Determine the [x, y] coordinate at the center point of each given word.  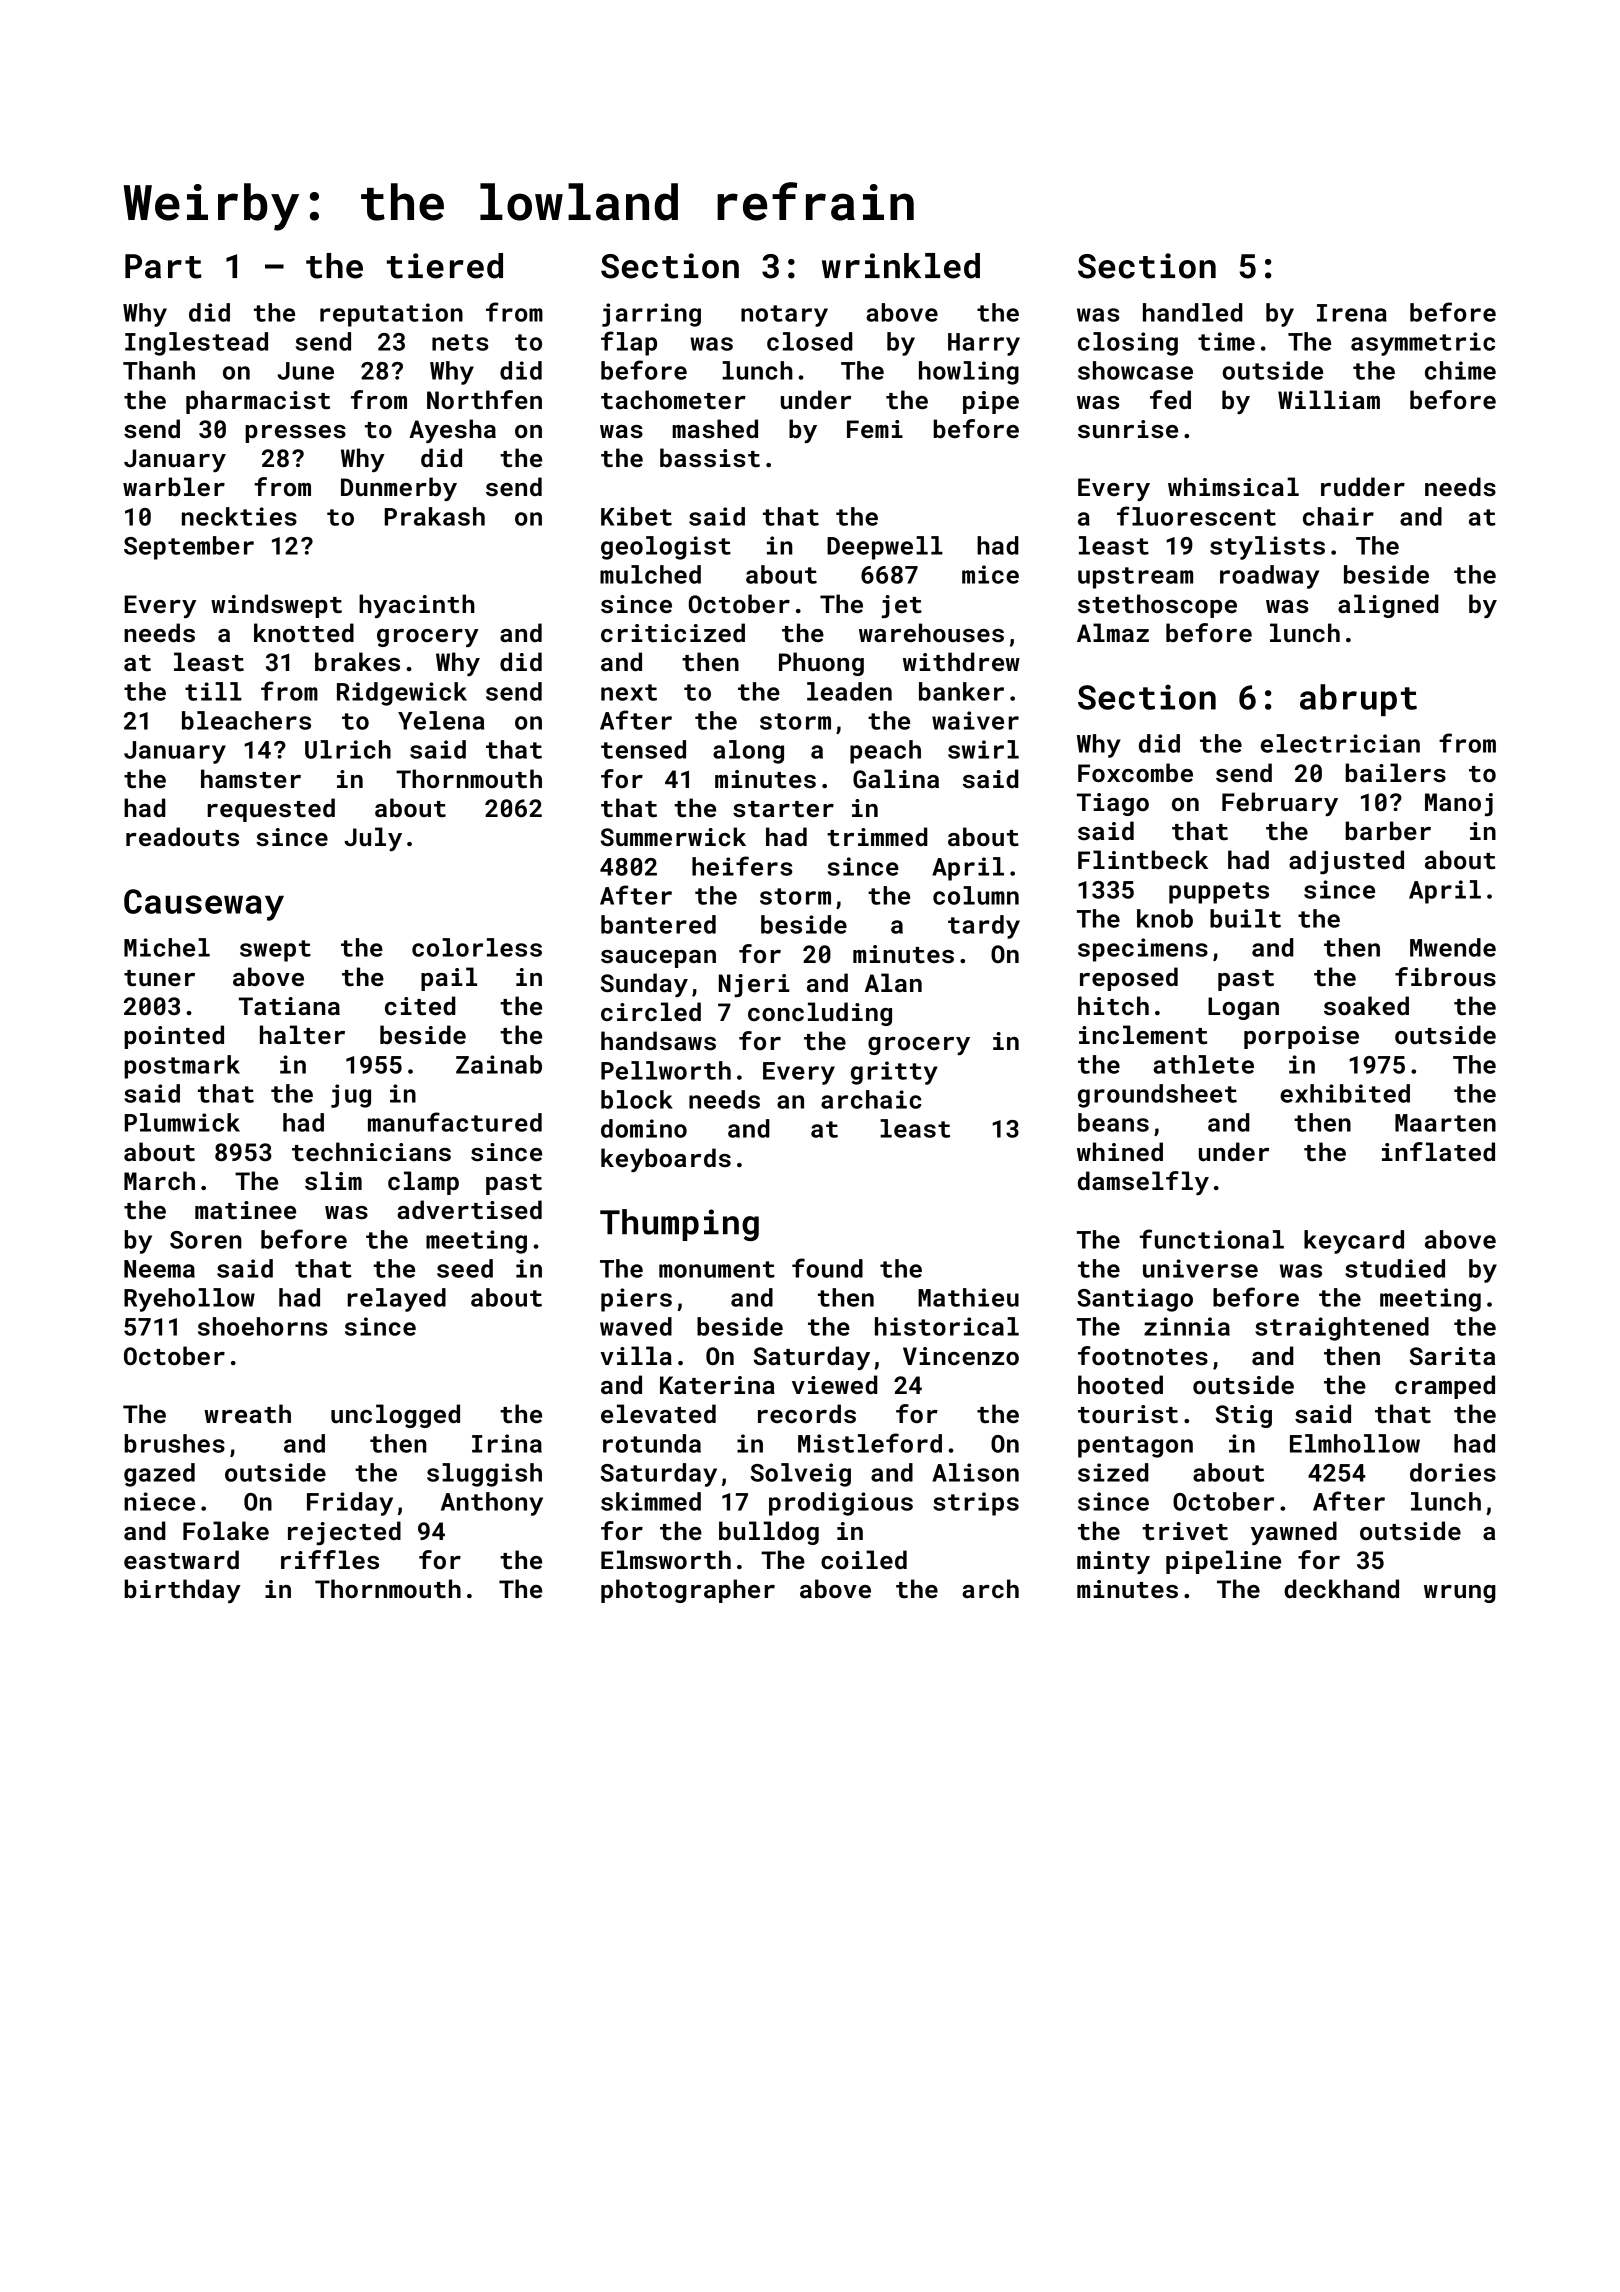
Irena [1352, 313]
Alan [893, 982]
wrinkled [901, 266]
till [213, 691]
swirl [983, 749]
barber [1388, 830]
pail [449, 979]
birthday [182, 1591]
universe [1200, 1268]
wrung [1460, 1594]
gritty [894, 1073]
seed [465, 1268]
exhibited [1345, 1093]
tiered [445, 266]
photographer [688, 1591]
